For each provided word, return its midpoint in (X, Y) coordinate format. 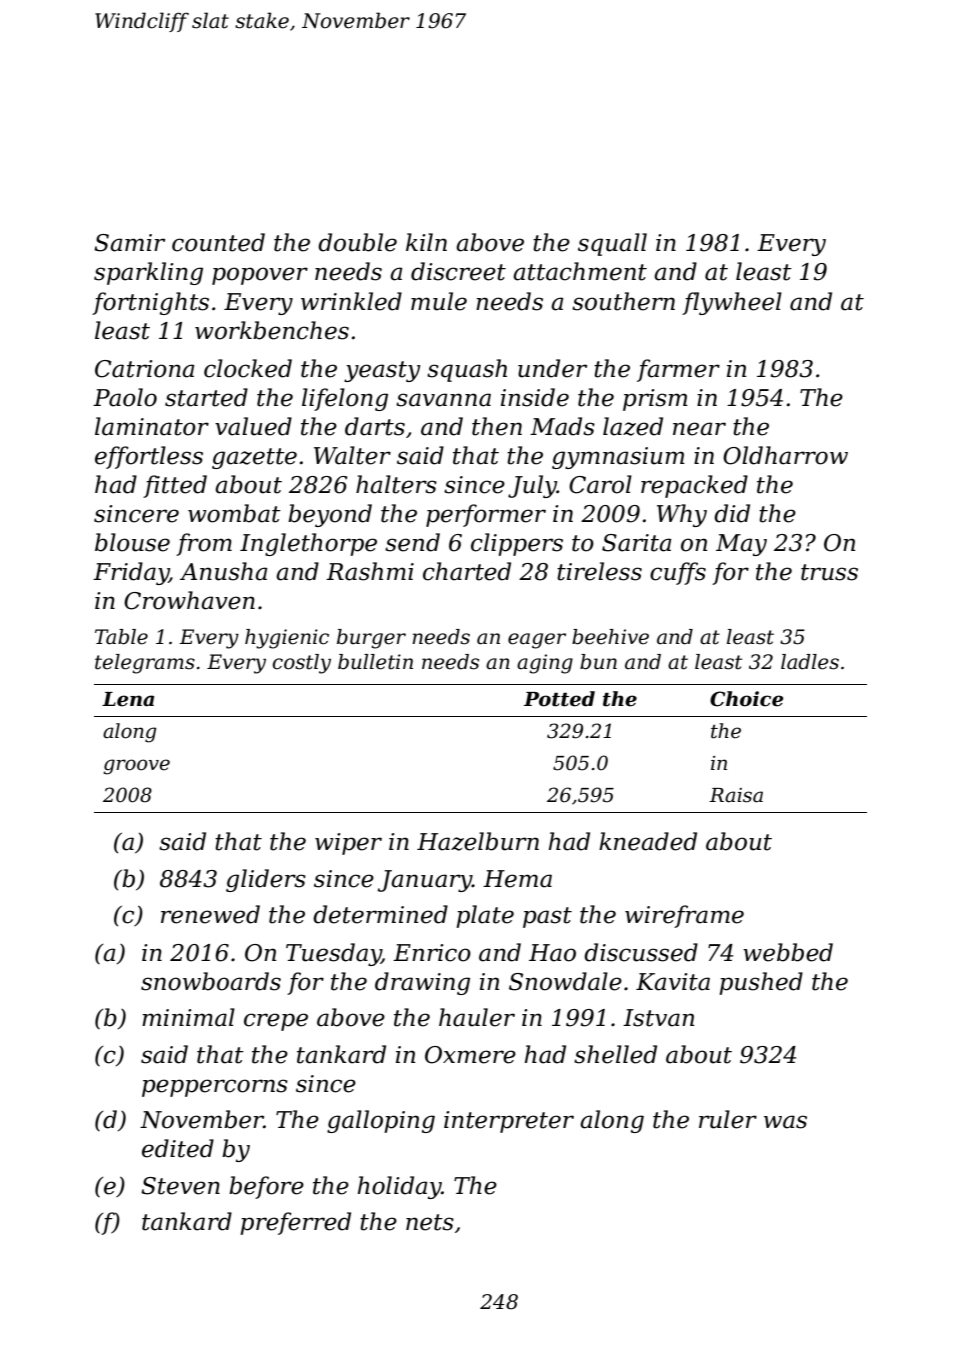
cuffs (678, 573)
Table (121, 637)
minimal (188, 1017)
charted (467, 571)
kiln (426, 242)
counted (218, 242)
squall (612, 244)
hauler (477, 1017)
